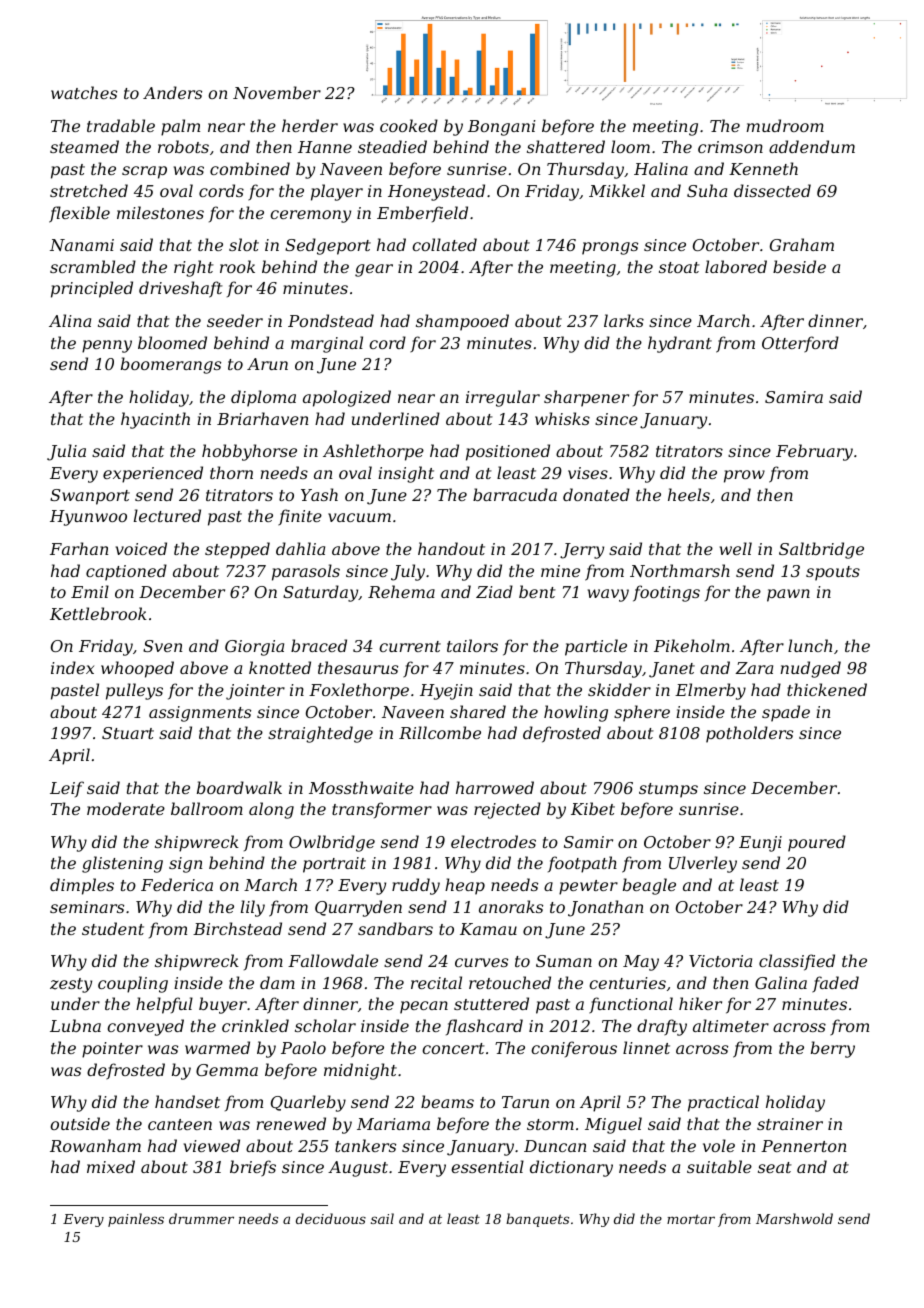  What do you see at coordinates (89, 190) in the screenshot?
I see `stretched` at bounding box center [89, 190].
